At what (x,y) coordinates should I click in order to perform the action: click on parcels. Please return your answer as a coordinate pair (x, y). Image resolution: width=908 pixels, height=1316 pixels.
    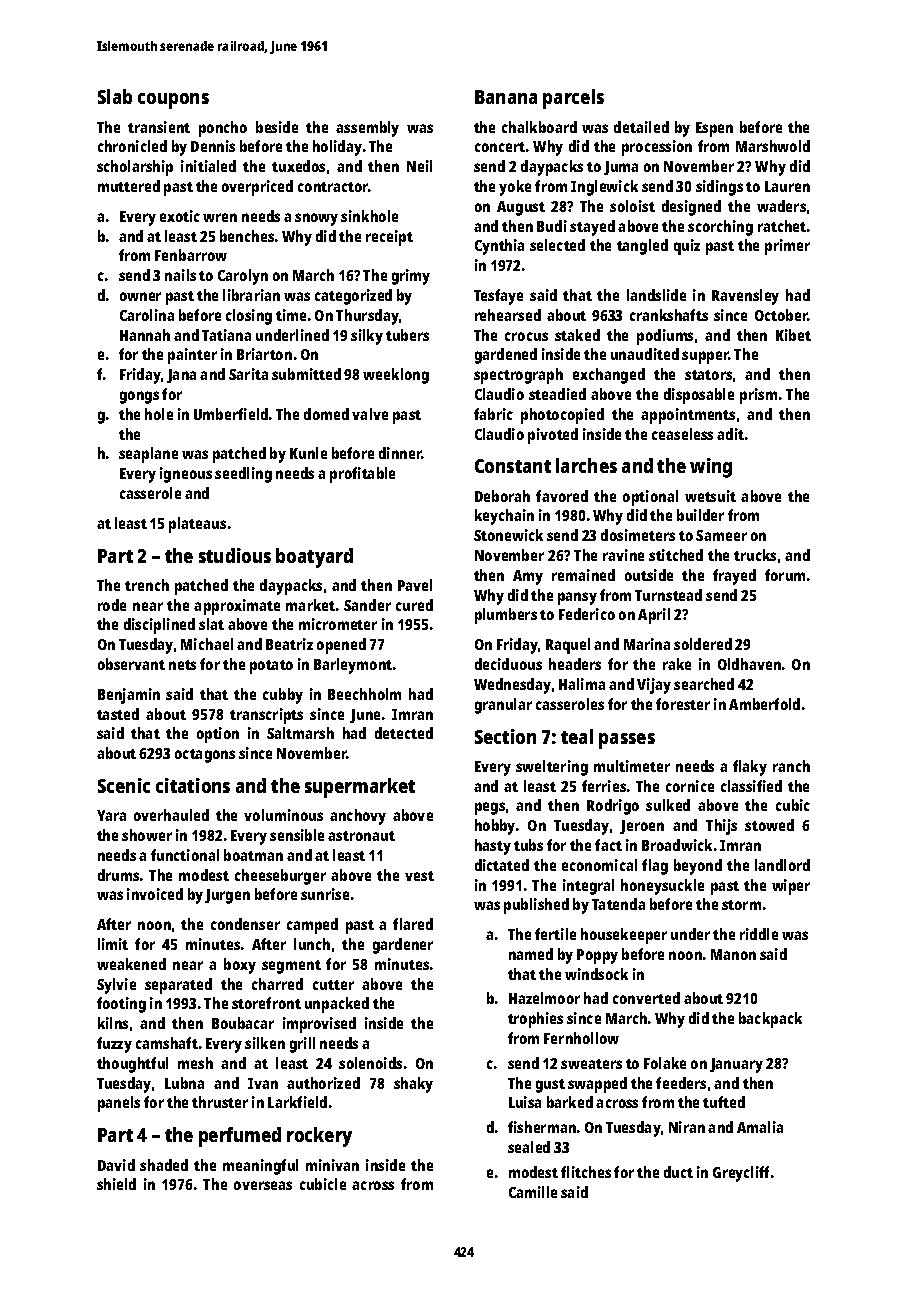
    Looking at the image, I should click on (573, 99).
